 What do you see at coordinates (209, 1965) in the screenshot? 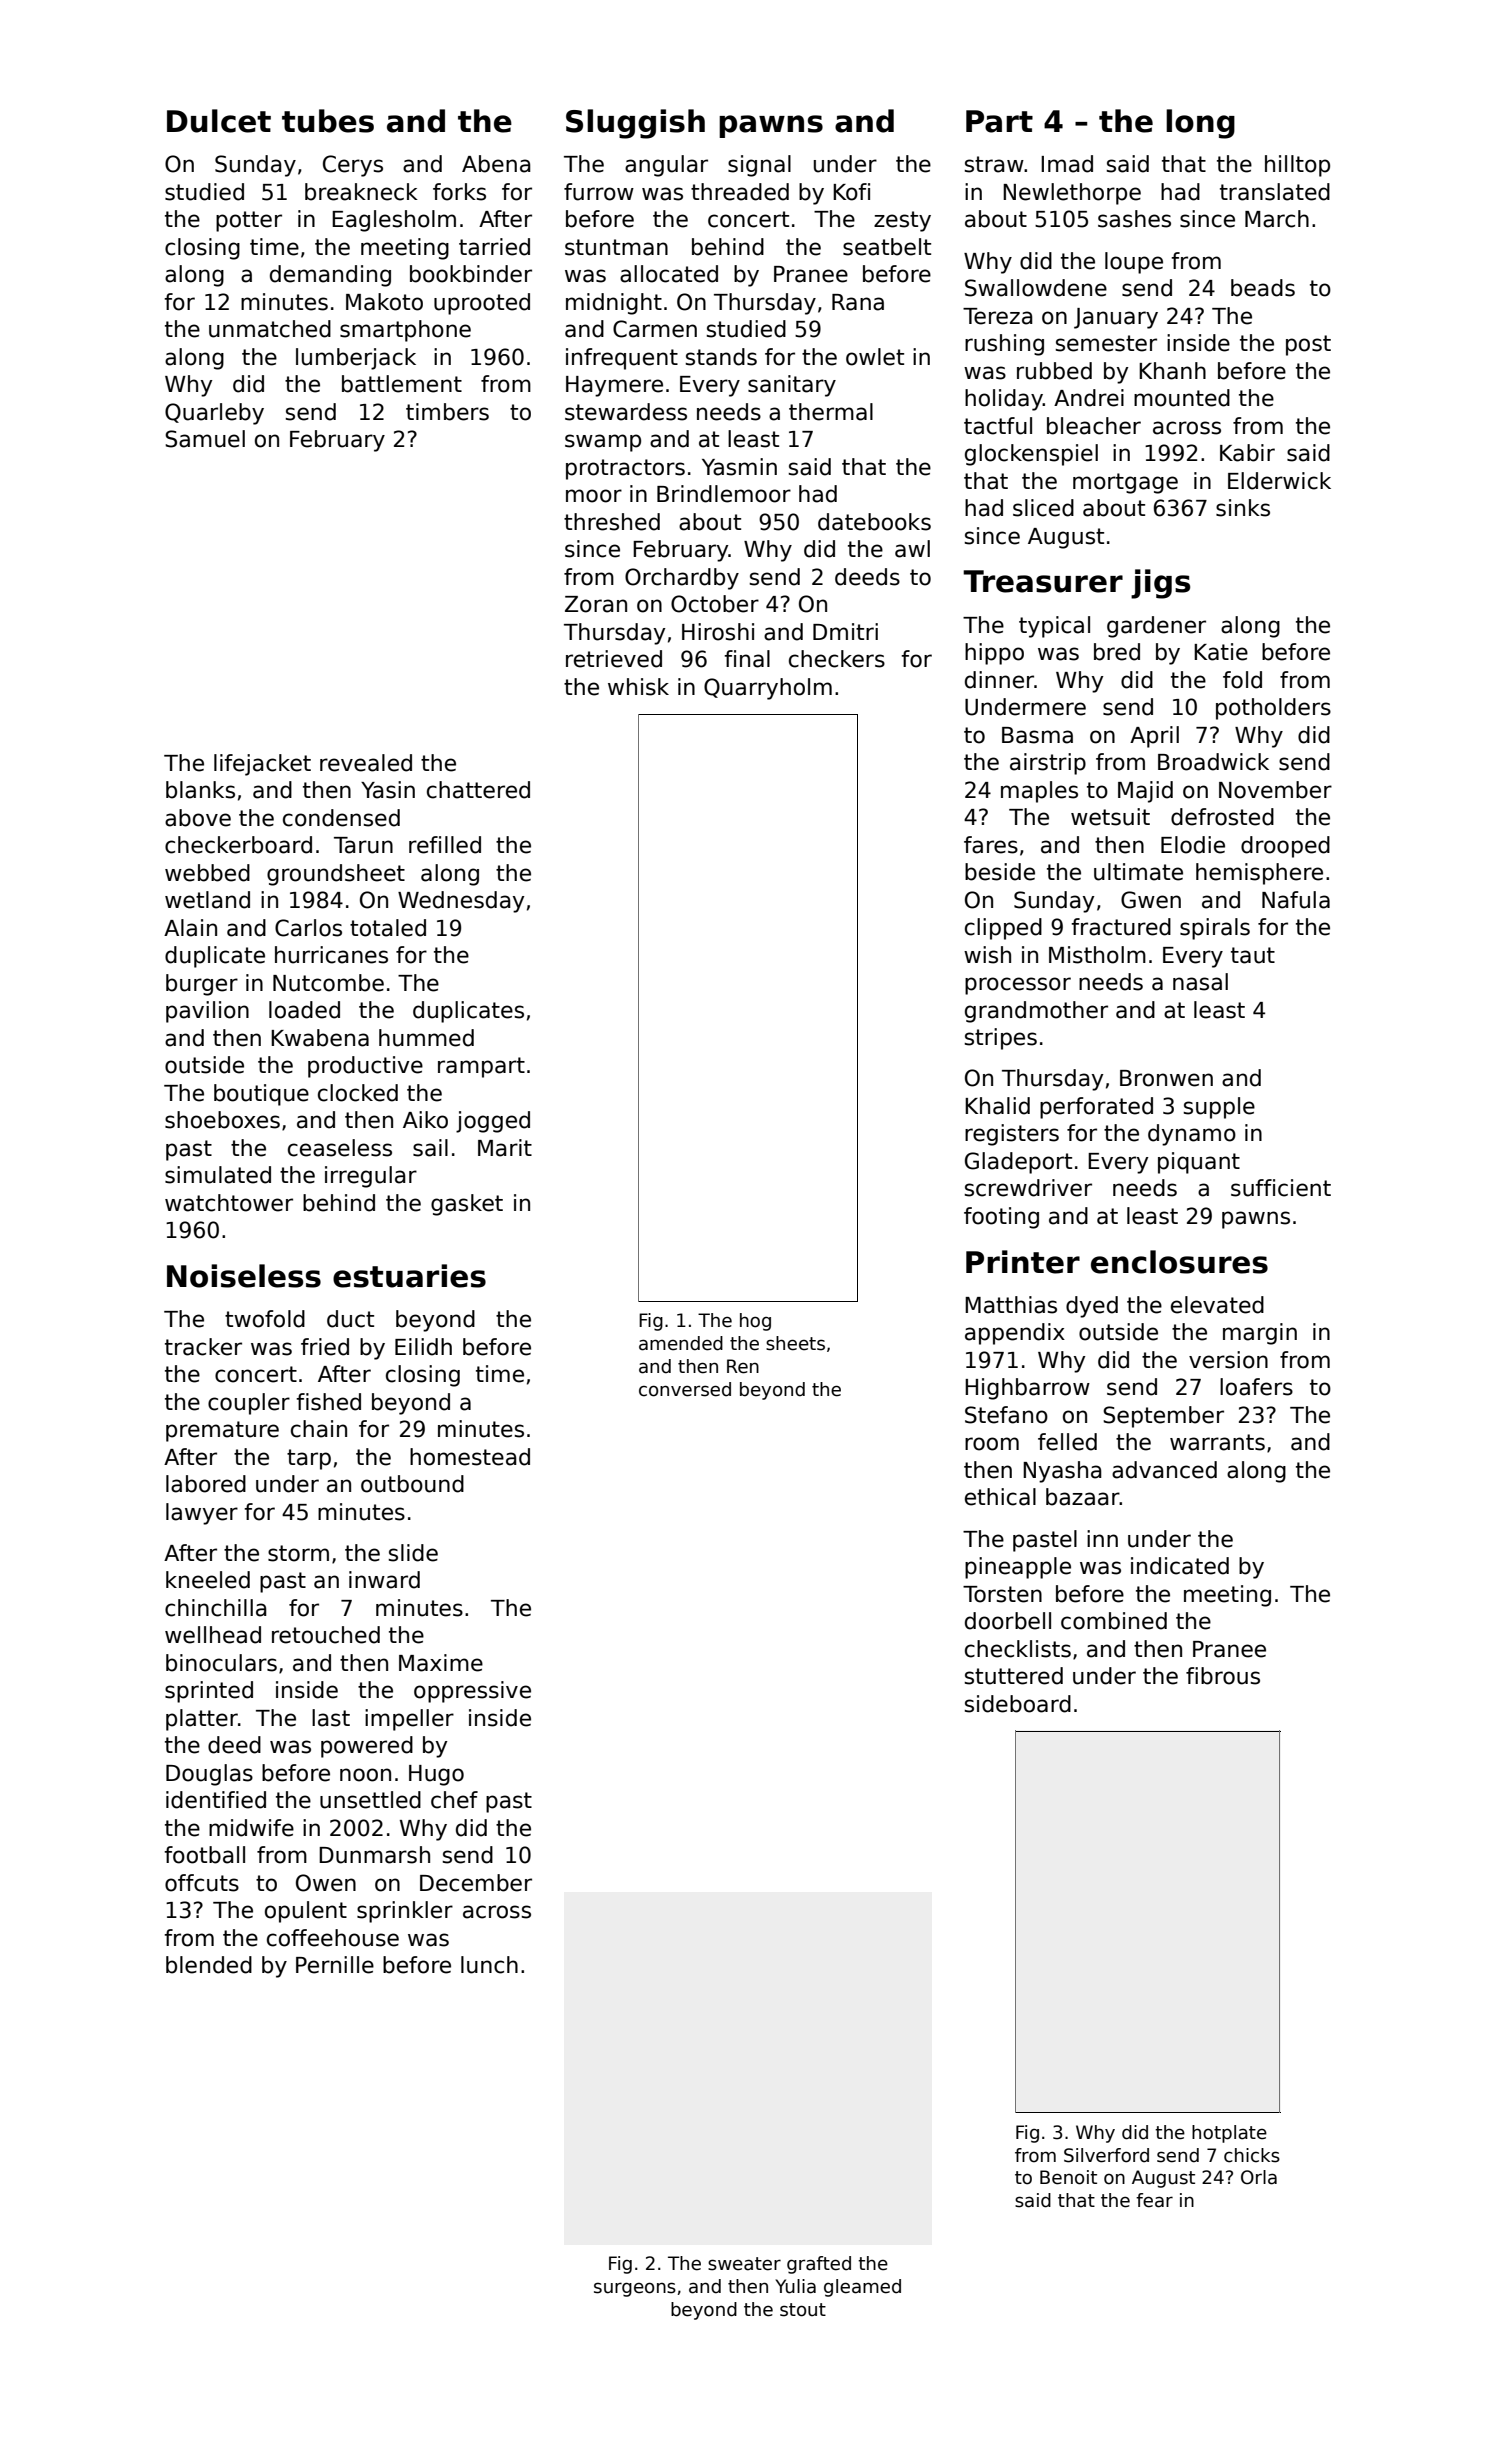
I see `blended` at bounding box center [209, 1965].
